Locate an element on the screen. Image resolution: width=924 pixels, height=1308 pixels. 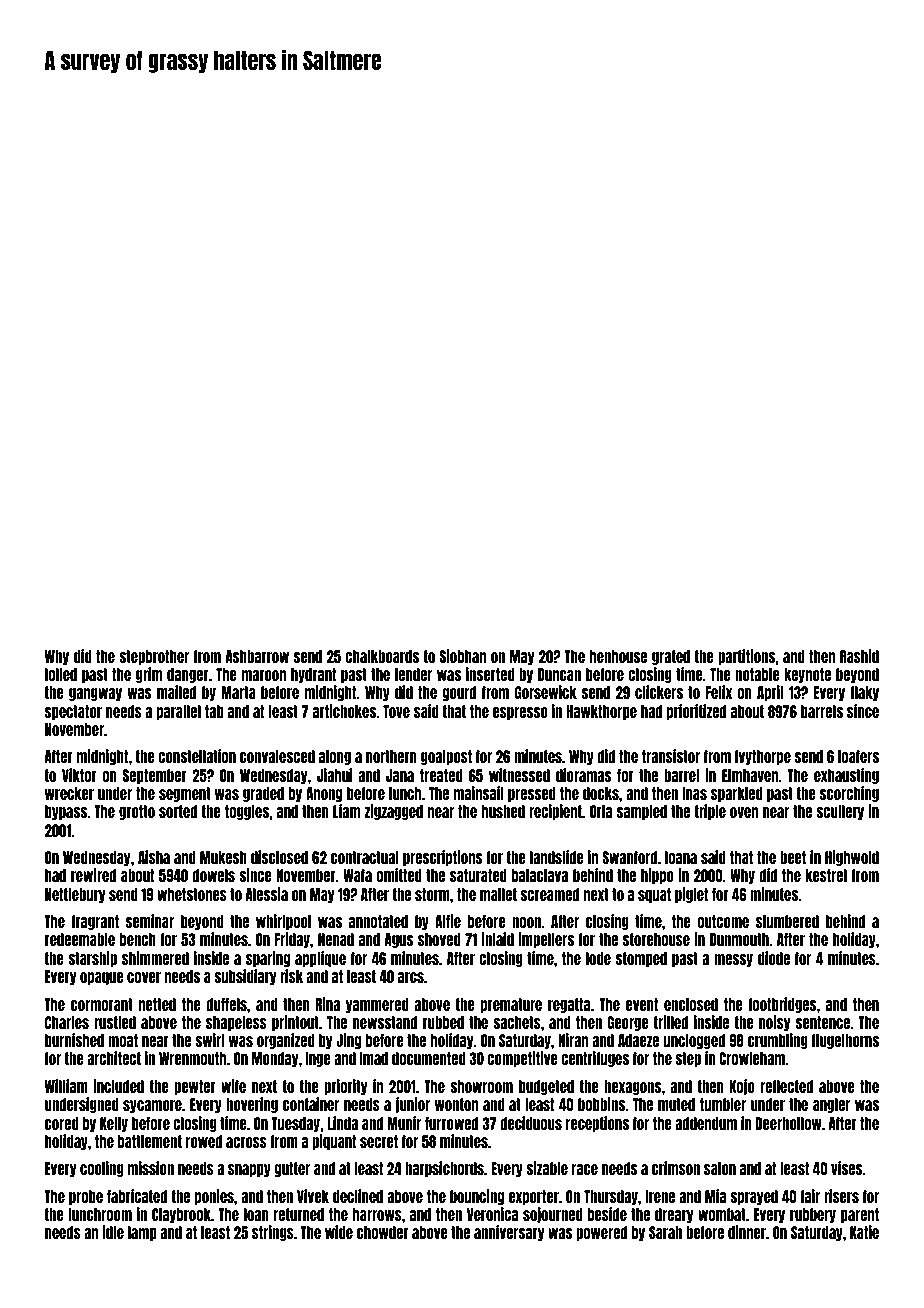
exporter is located at coordinates (534, 1197).
